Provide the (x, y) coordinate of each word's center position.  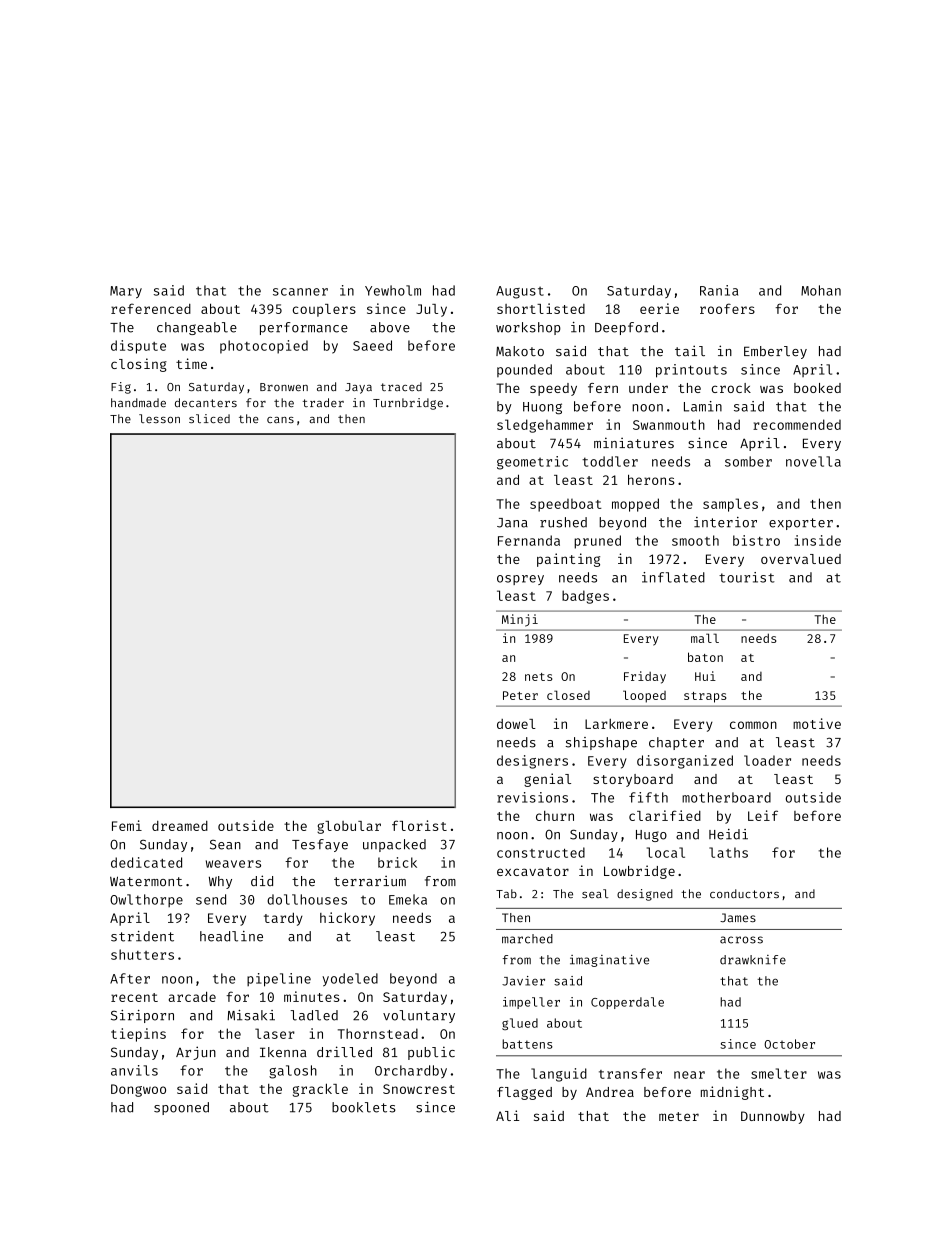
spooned (181, 1108)
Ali (507, 1115)
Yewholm (393, 290)
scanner (300, 292)
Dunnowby (773, 1117)
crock (731, 388)
